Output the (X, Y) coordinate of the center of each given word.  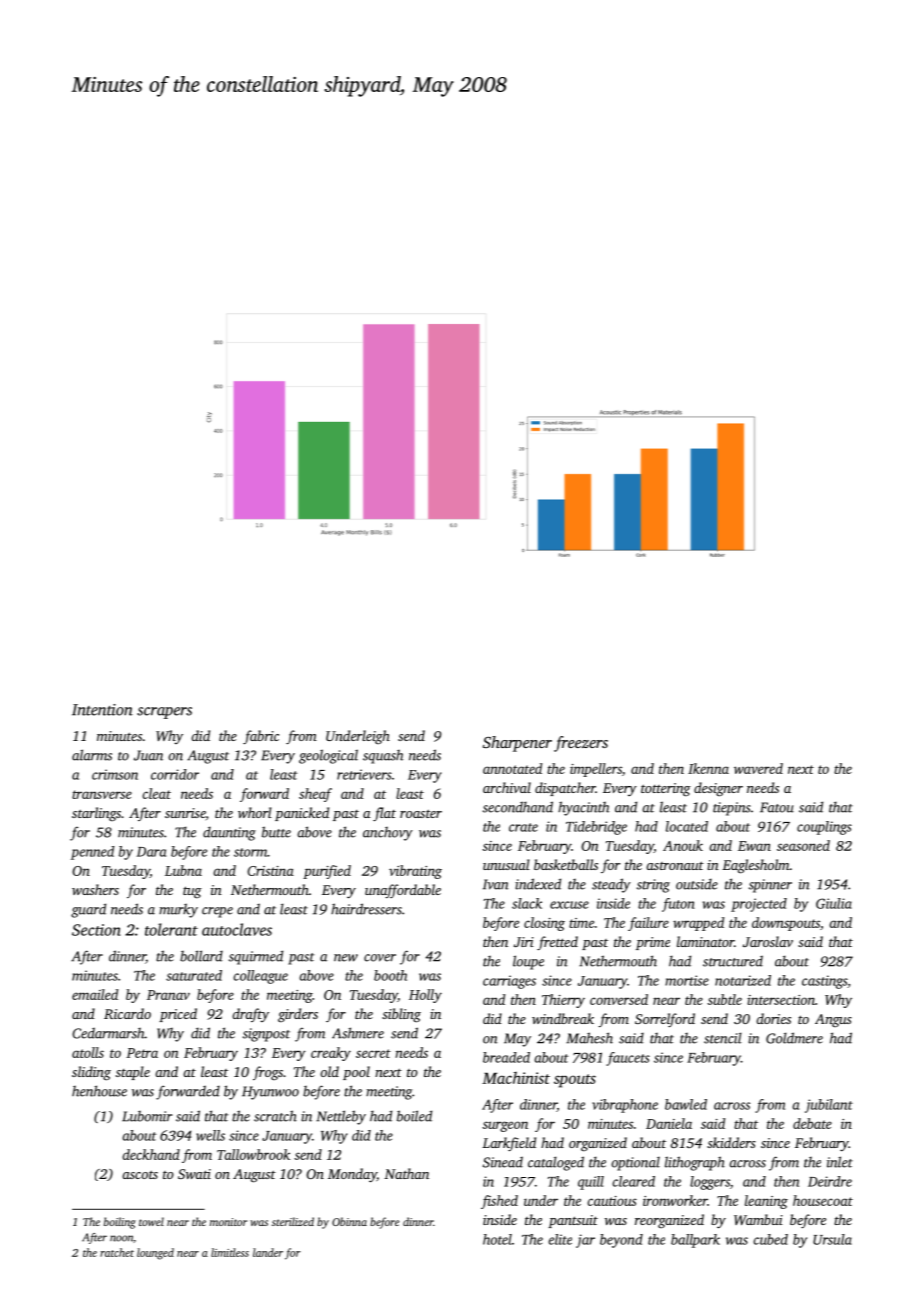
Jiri (524, 942)
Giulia (834, 903)
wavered (758, 768)
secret (373, 1053)
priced (178, 1015)
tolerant (171, 929)
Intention (102, 710)
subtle (724, 999)
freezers (581, 744)
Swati (194, 1174)
